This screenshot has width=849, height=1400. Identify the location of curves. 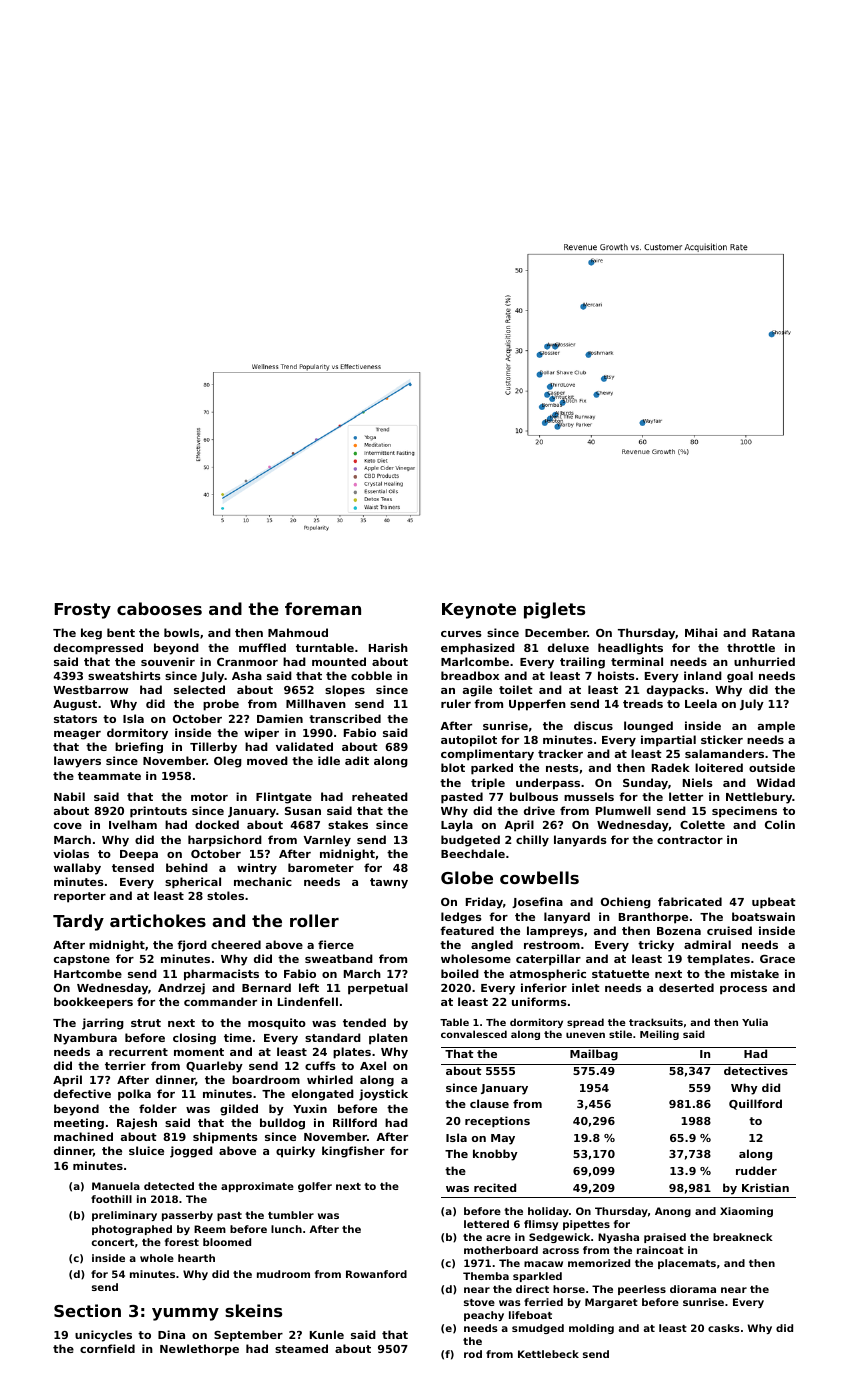
(461, 634).
